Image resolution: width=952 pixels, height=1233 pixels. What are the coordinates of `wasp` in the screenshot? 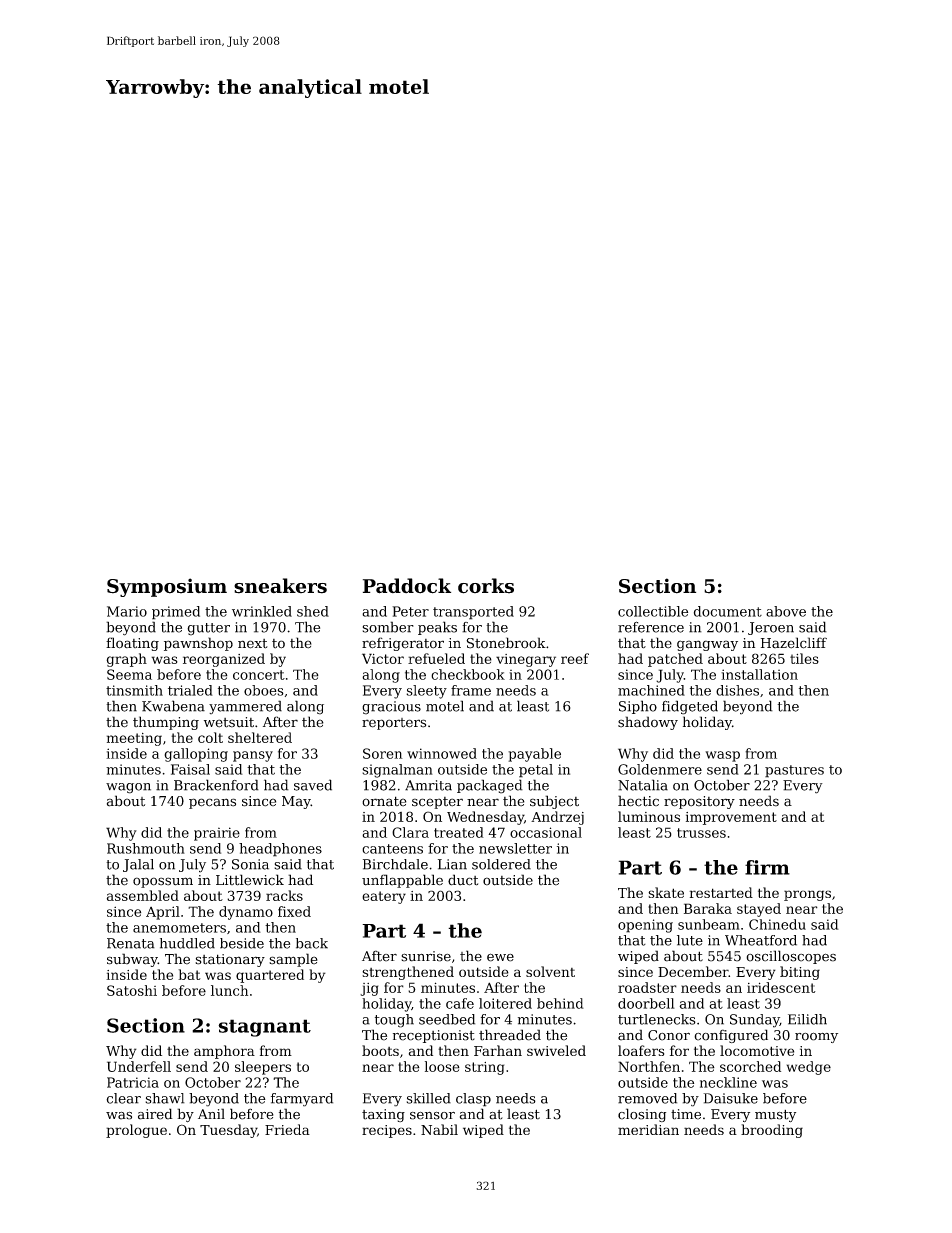 It's located at (722, 756).
